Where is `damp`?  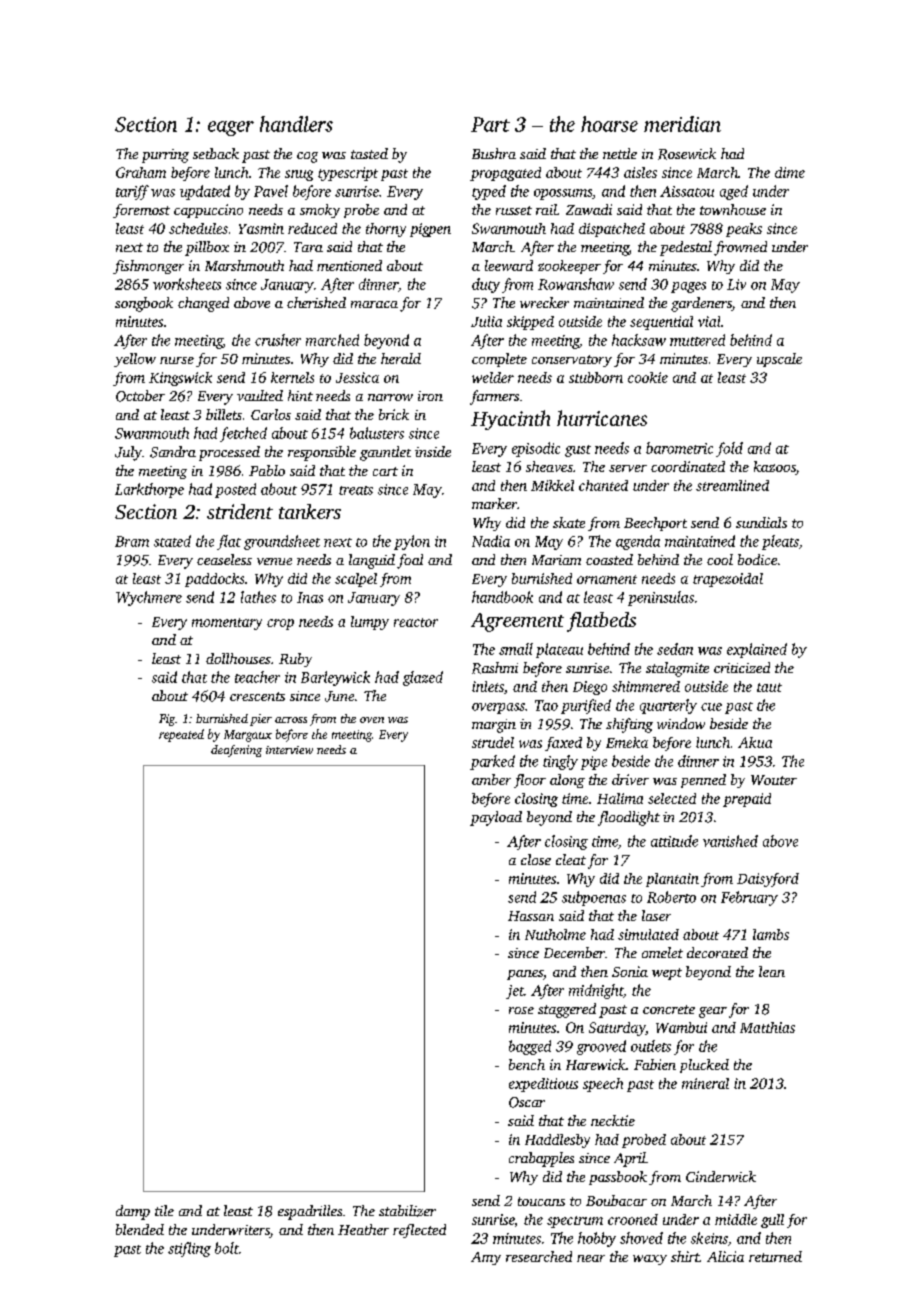
damp is located at coordinates (133, 1212).
